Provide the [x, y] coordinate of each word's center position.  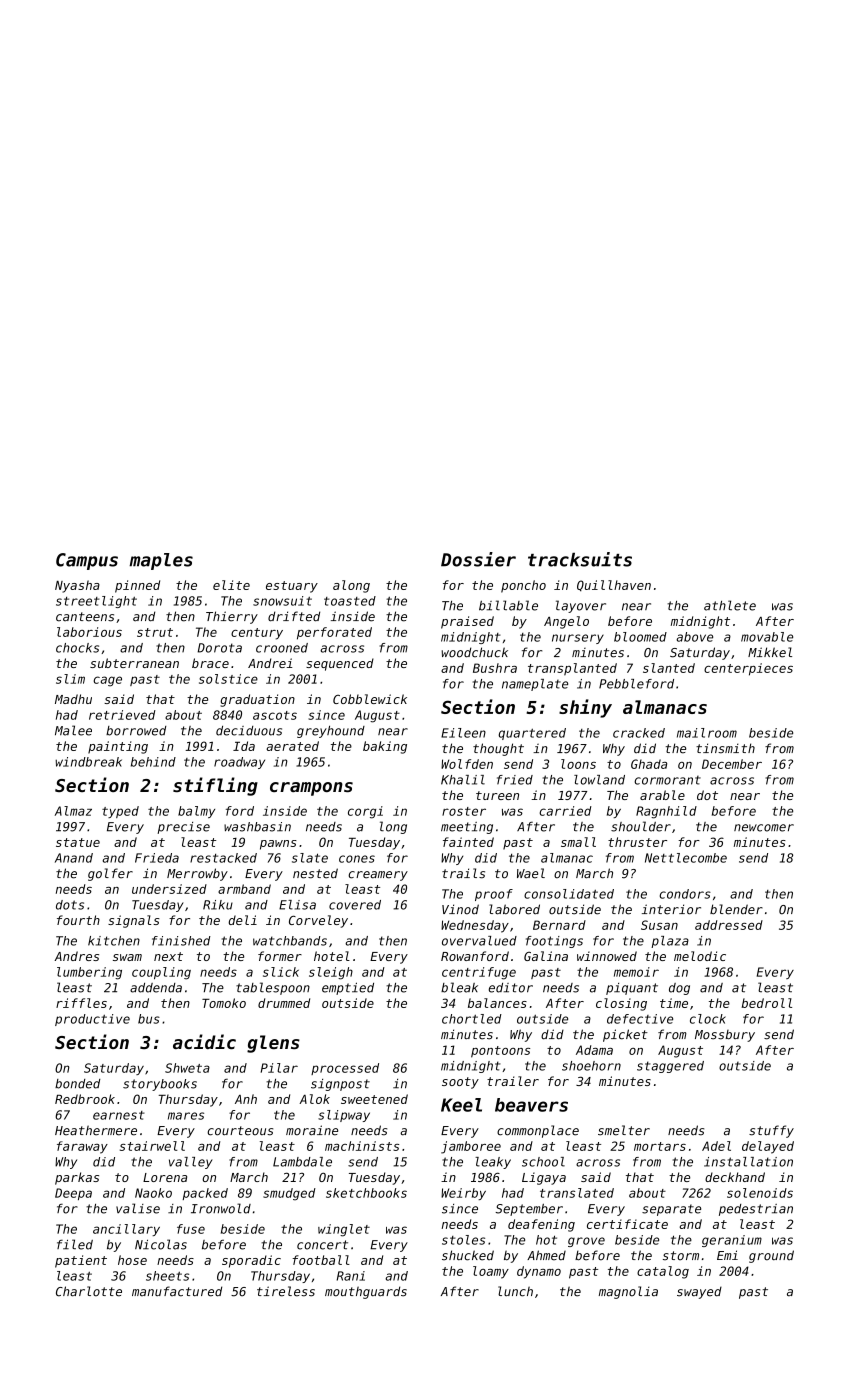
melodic [700, 956]
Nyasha [77, 586]
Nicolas [161, 1244]
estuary [292, 587]
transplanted [572, 669]
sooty [460, 1083]
